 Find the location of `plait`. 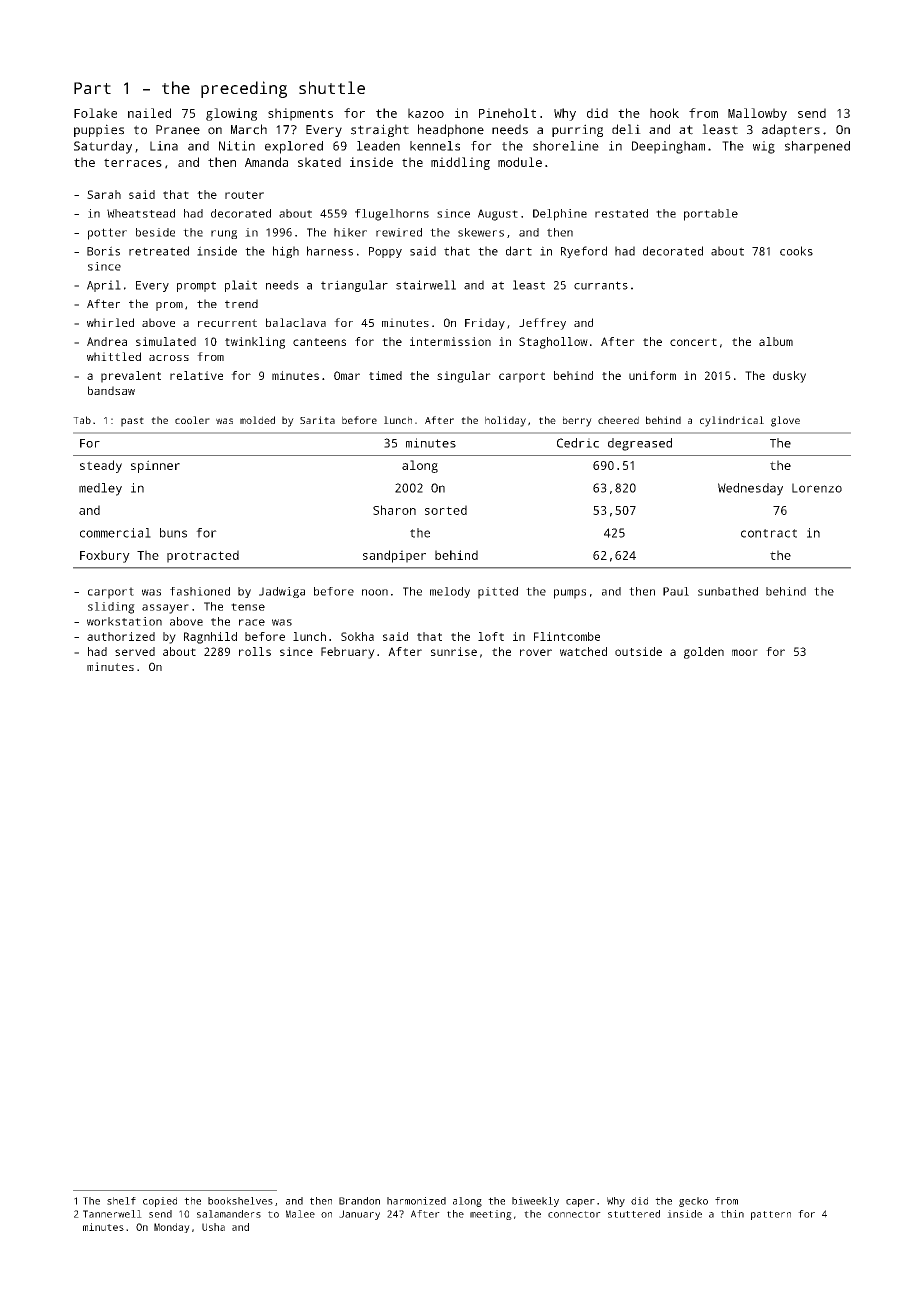

plait is located at coordinates (241, 286).
